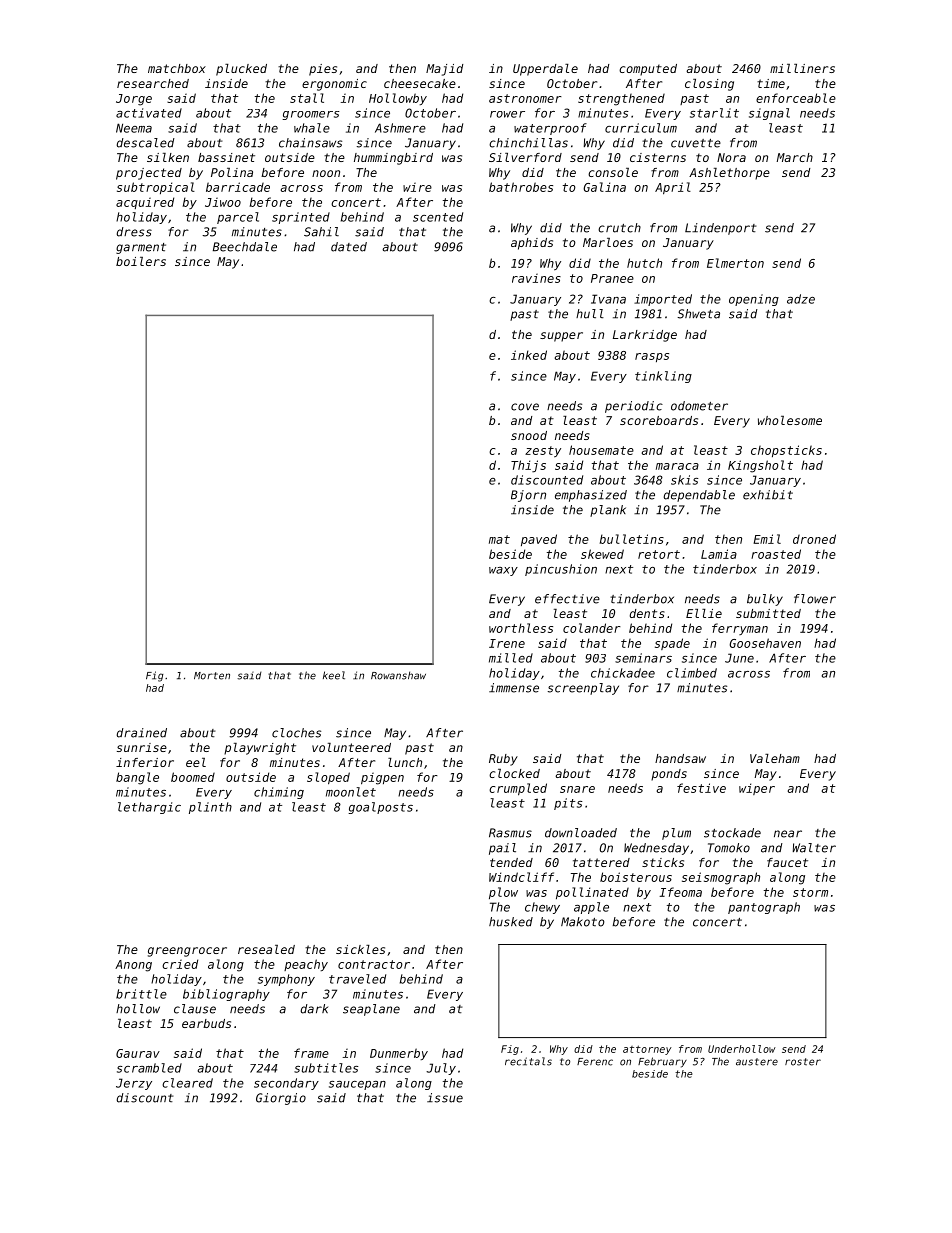 This screenshot has height=1233, width=952. I want to click on matchbox, so click(177, 68).
